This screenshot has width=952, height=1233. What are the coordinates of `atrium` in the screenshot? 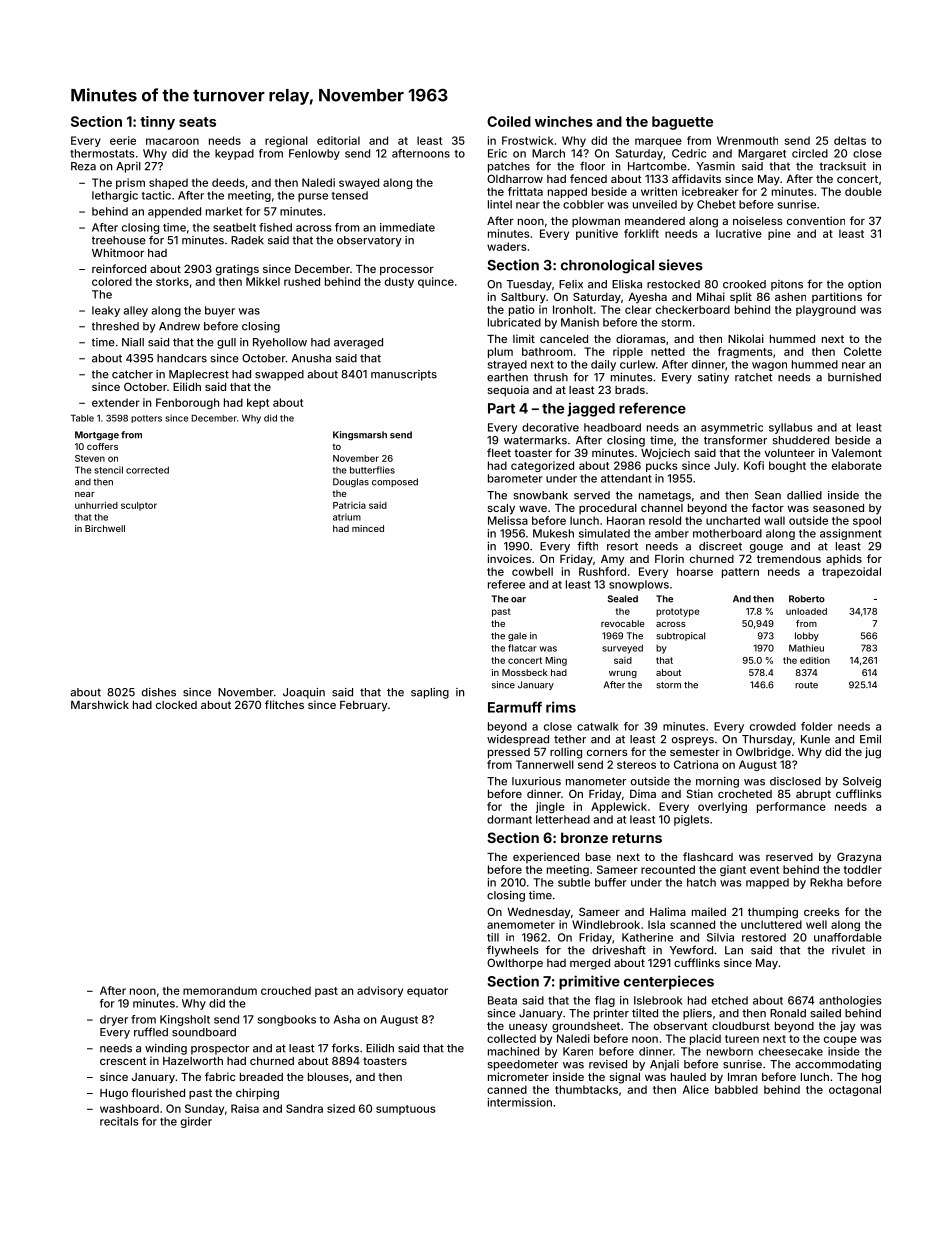 It's located at (347, 517).
